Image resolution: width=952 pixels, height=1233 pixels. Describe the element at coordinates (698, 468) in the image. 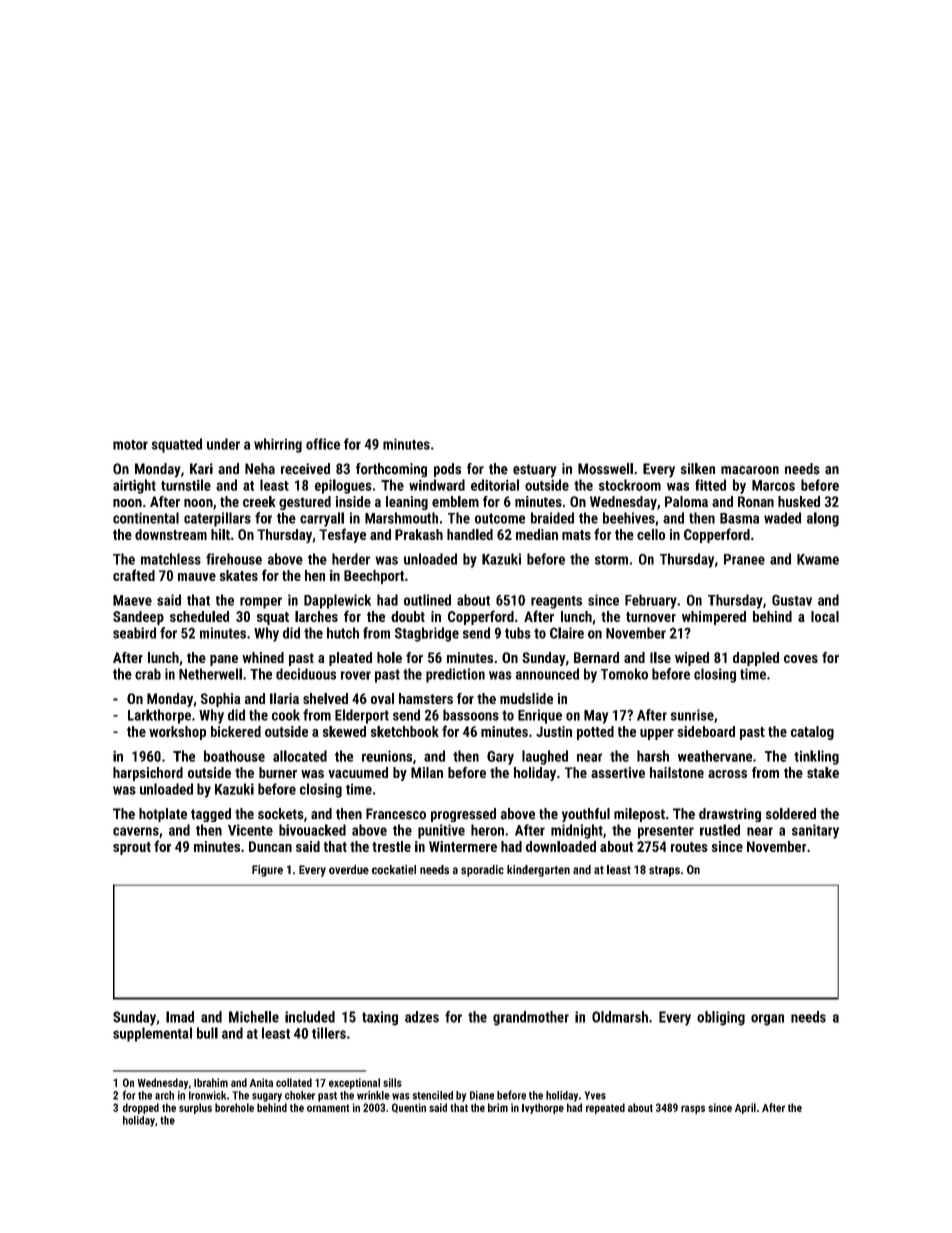

I see `silken` at that location.
